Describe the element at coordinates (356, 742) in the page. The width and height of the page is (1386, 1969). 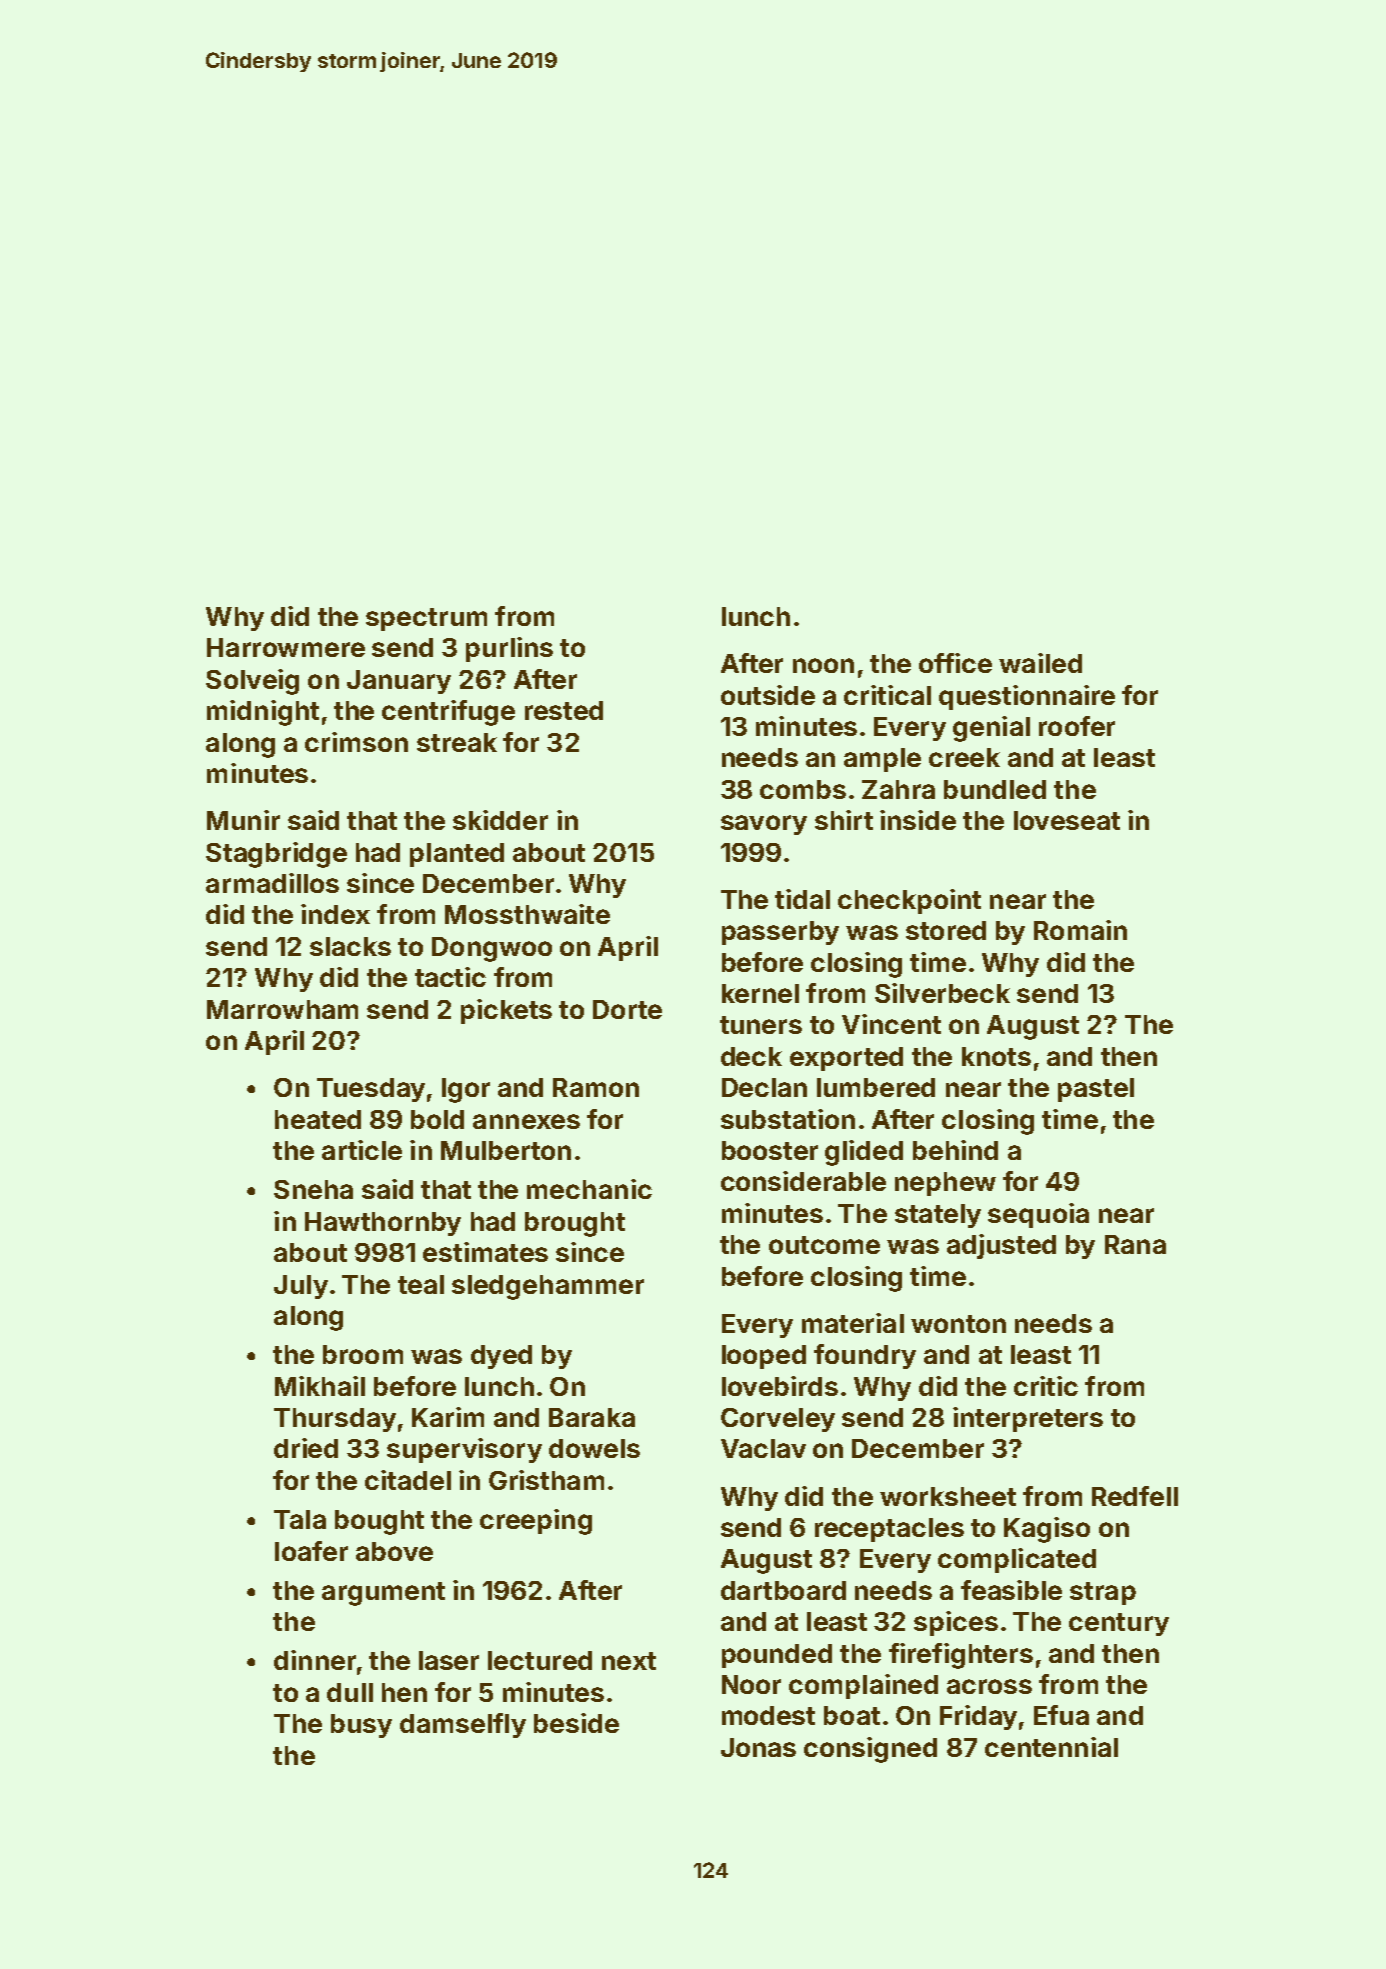
I see `crimson` at that location.
